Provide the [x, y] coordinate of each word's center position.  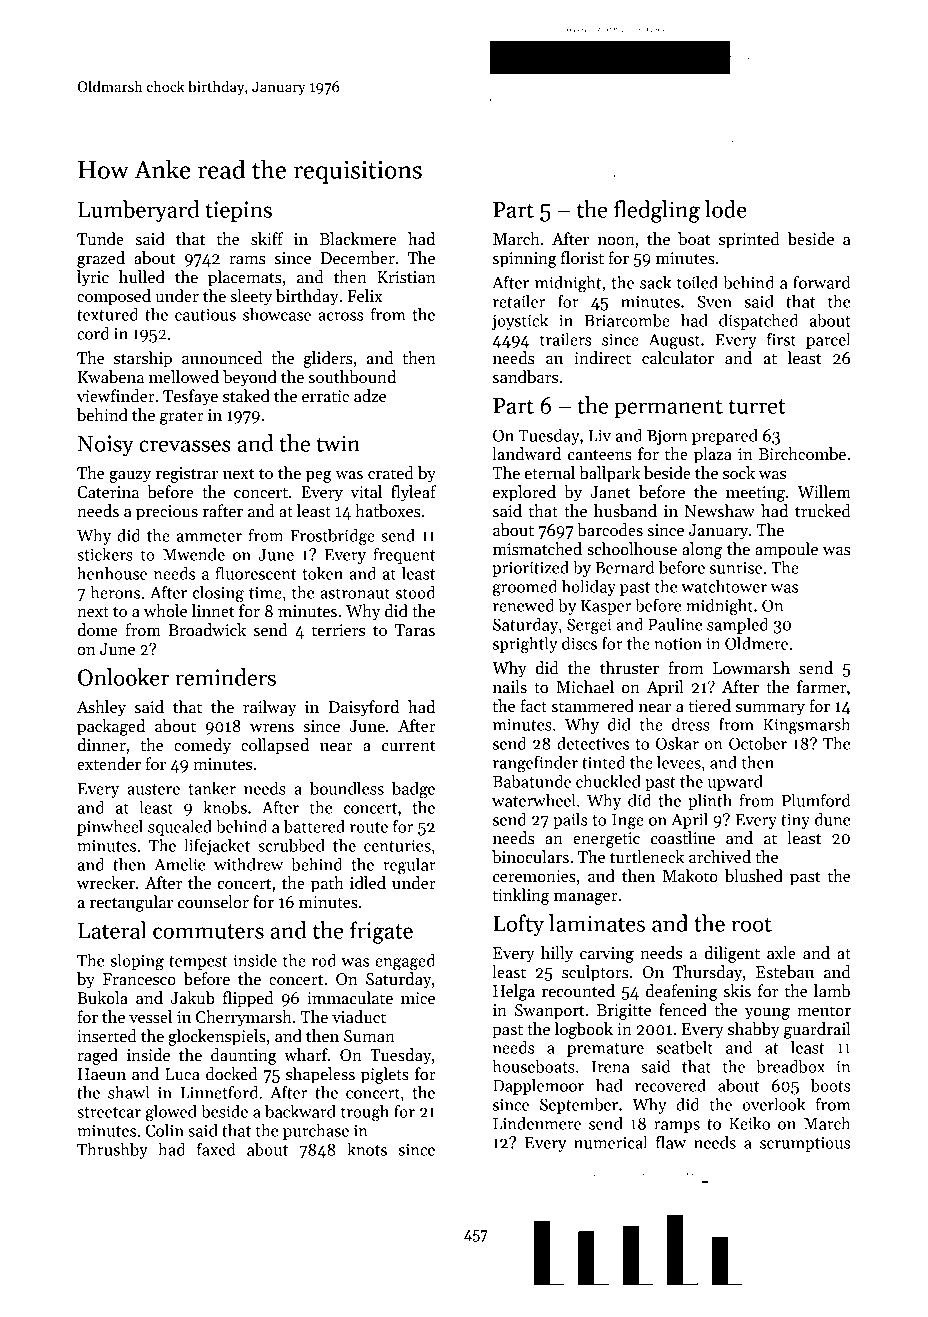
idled [368, 882]
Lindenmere [537, 1123]
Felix [365, 295]
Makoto [690, 876]
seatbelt [684, 1047]
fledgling [657, 211]
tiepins [238, 211]
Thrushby [112, 1151]
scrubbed [291, 845]
